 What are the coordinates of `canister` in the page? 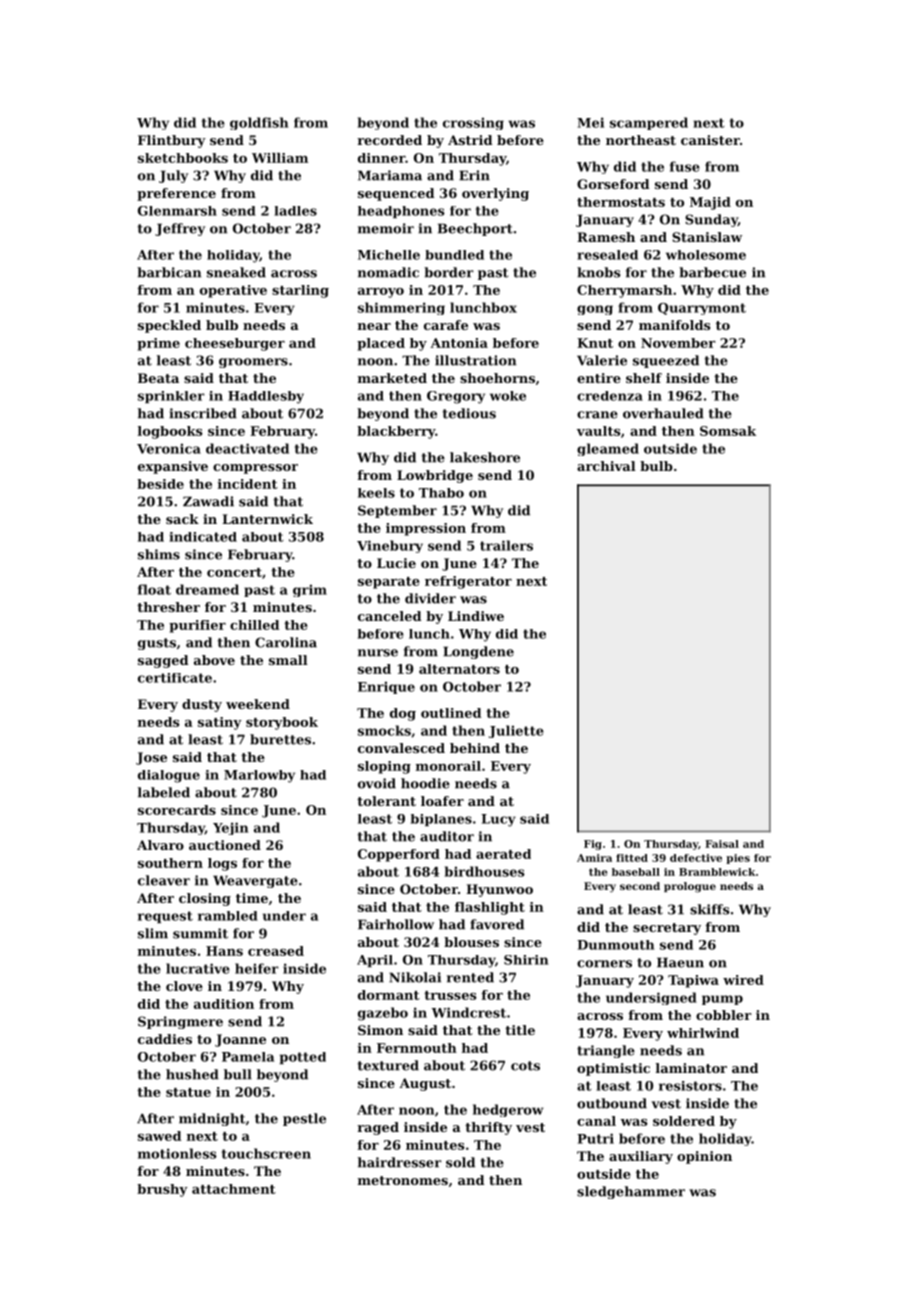 It's located at (710, 140).
